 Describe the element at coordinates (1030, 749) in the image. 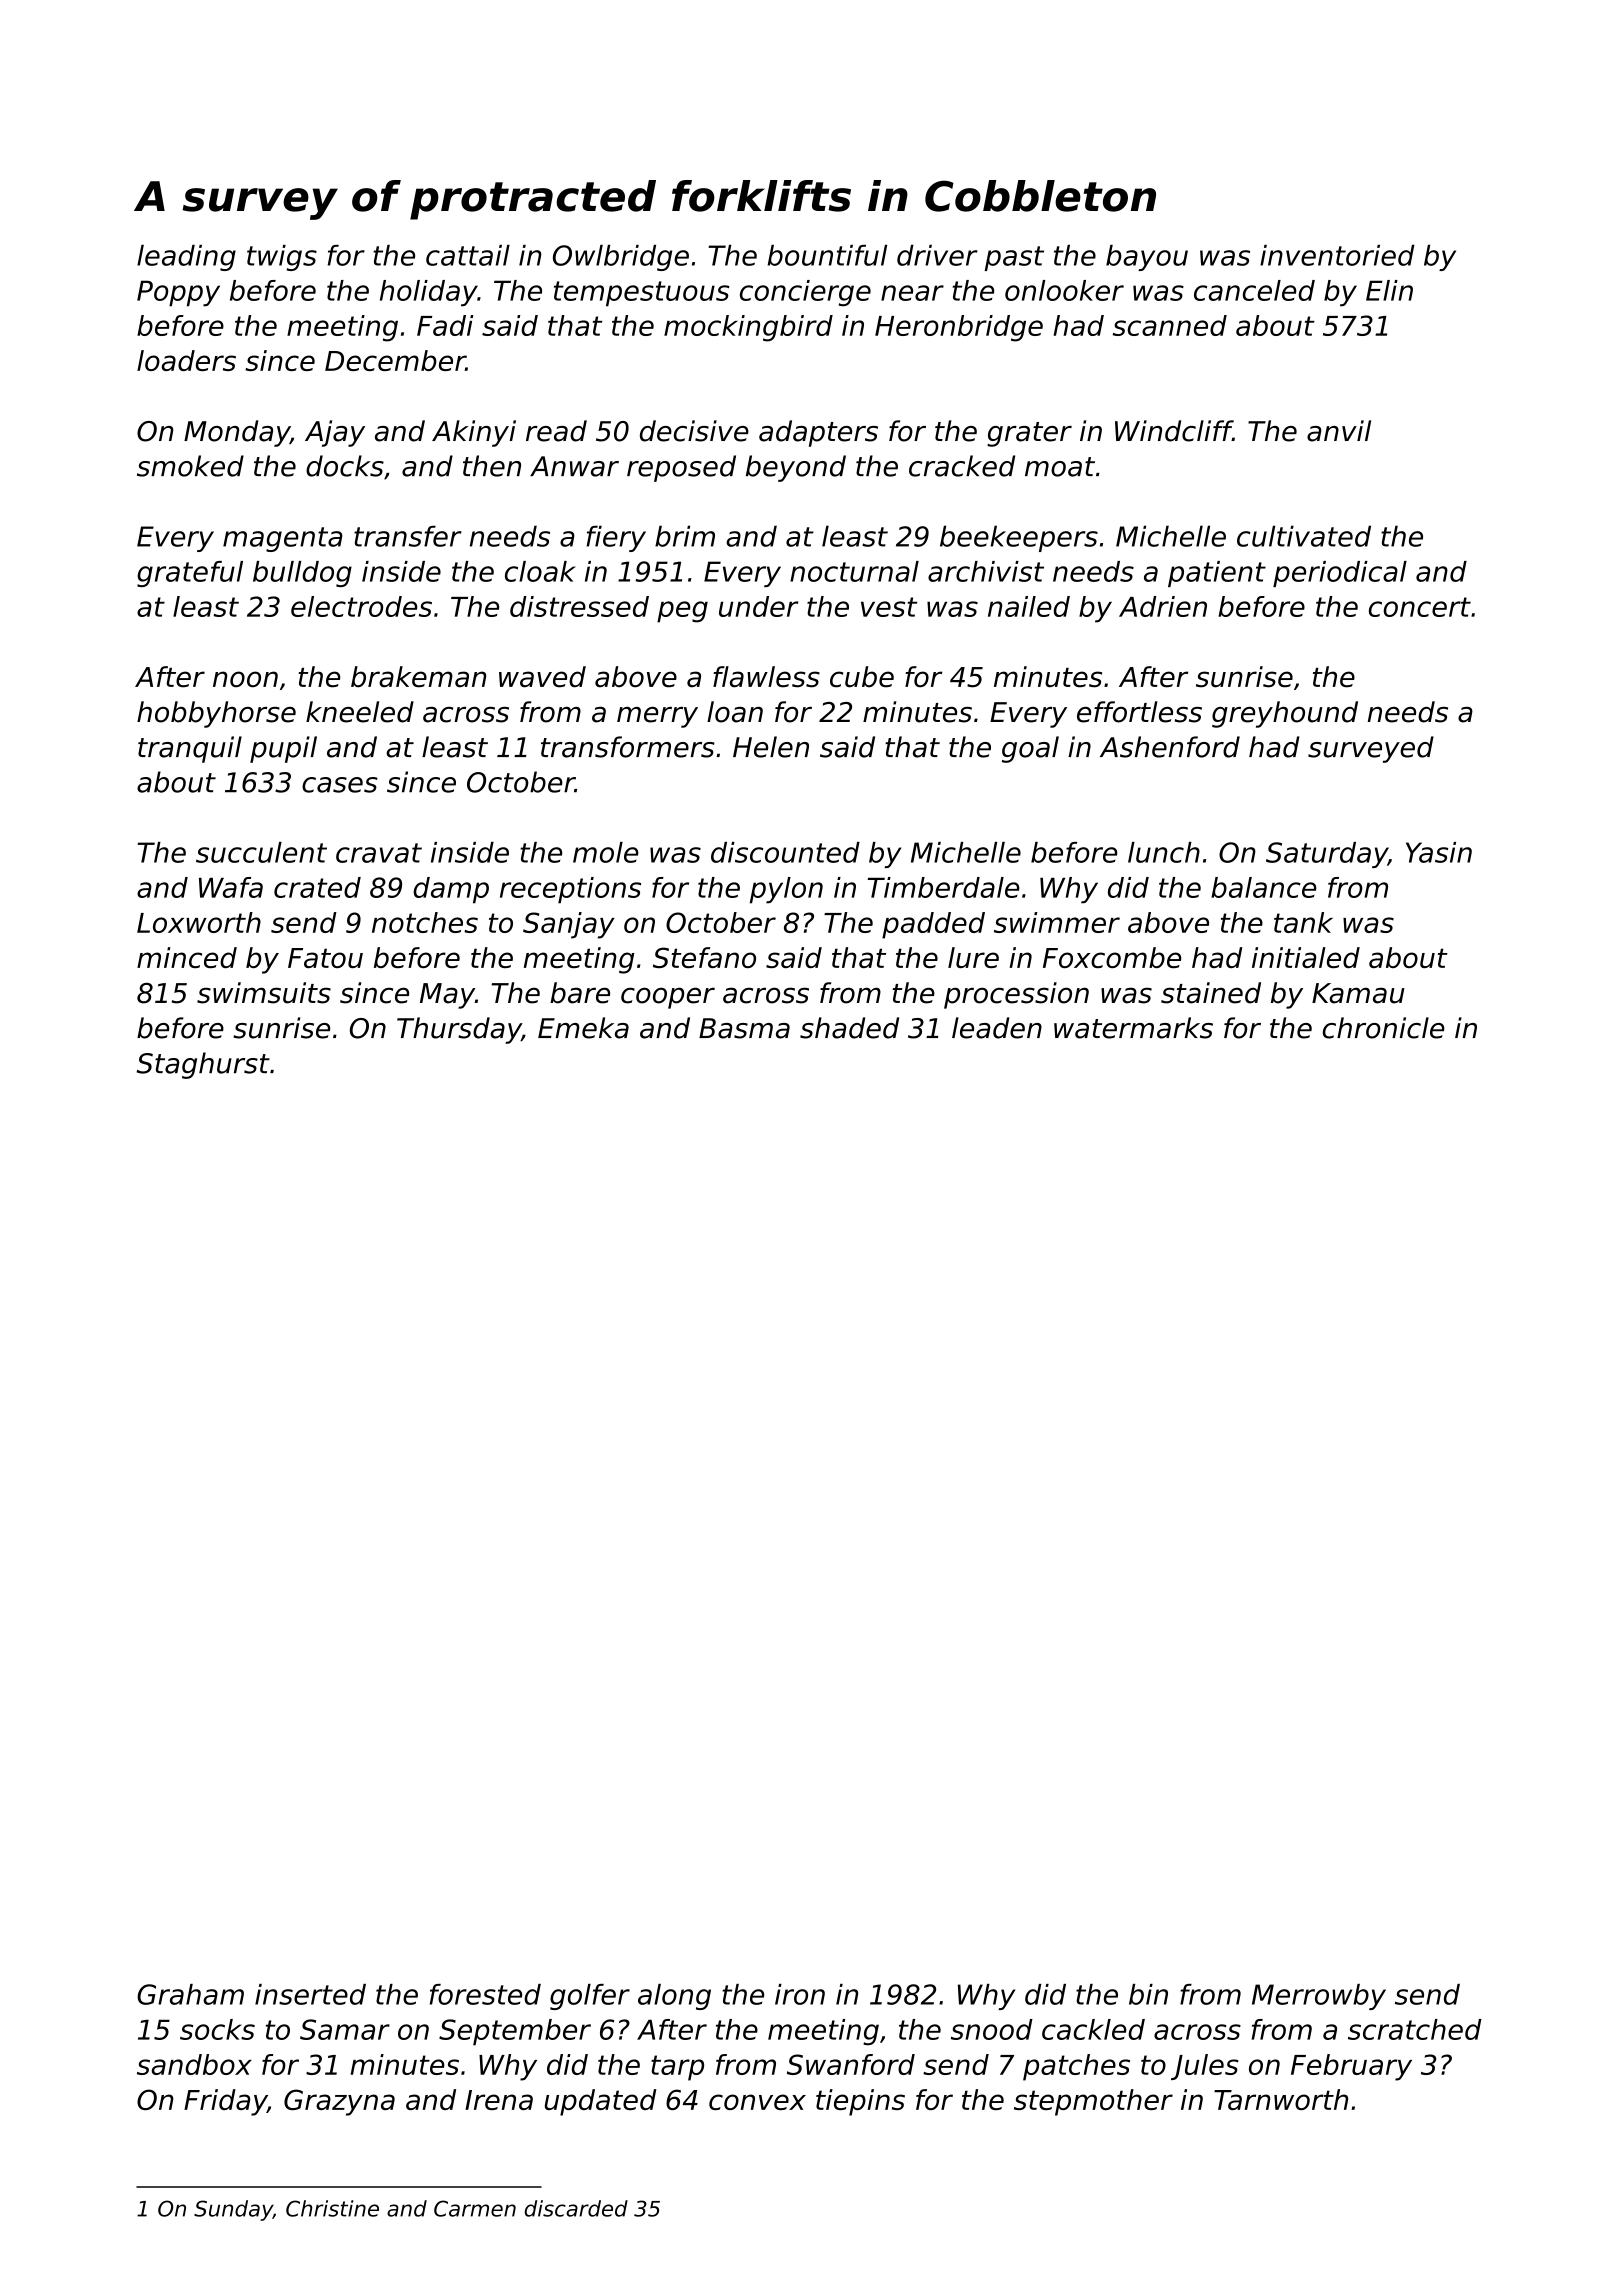

I see `goal` at that location.
